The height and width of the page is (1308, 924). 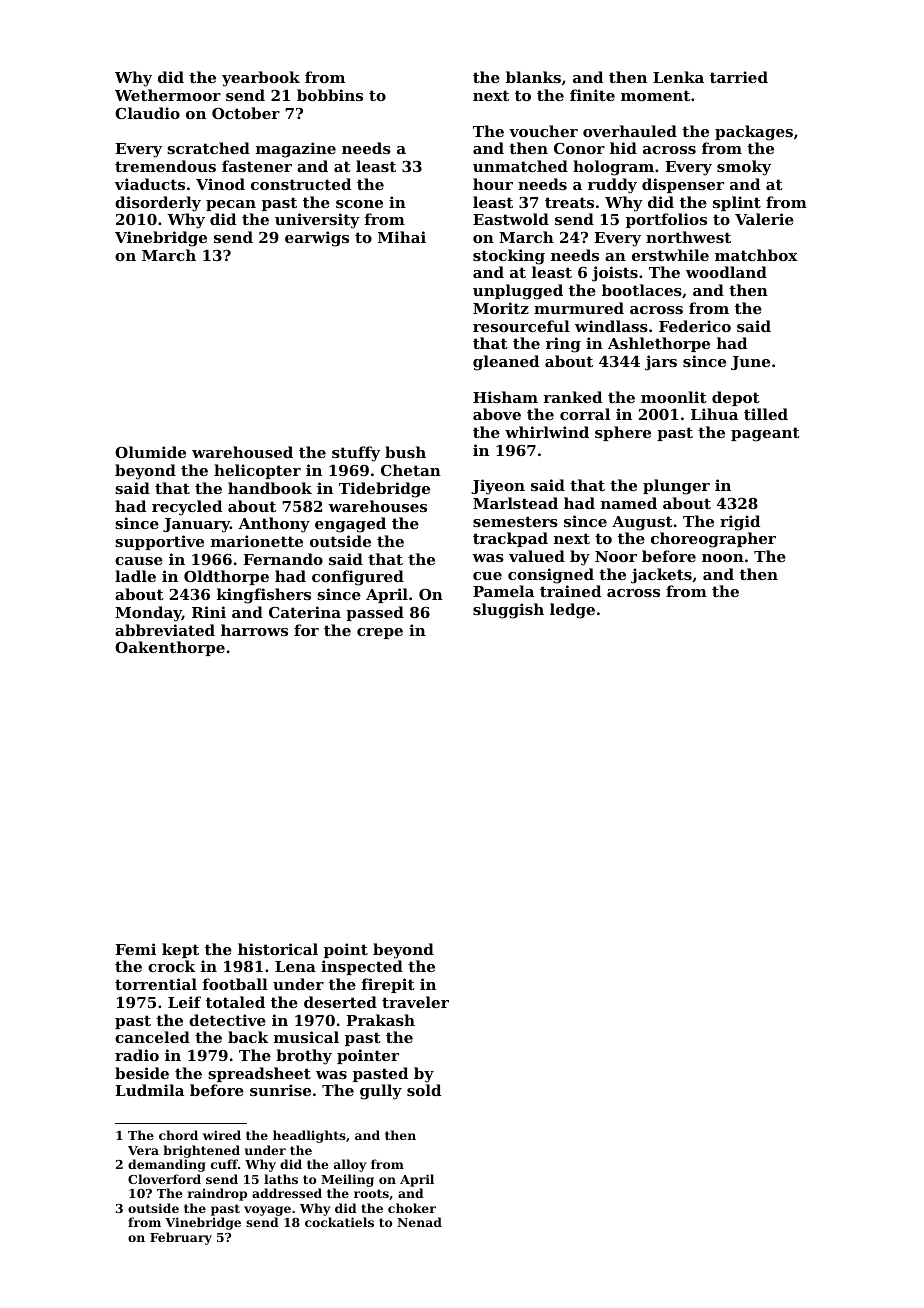 What do you see at coordinates (754, 133) in the page?
I see `packages` at bounding box center [754, 133].
